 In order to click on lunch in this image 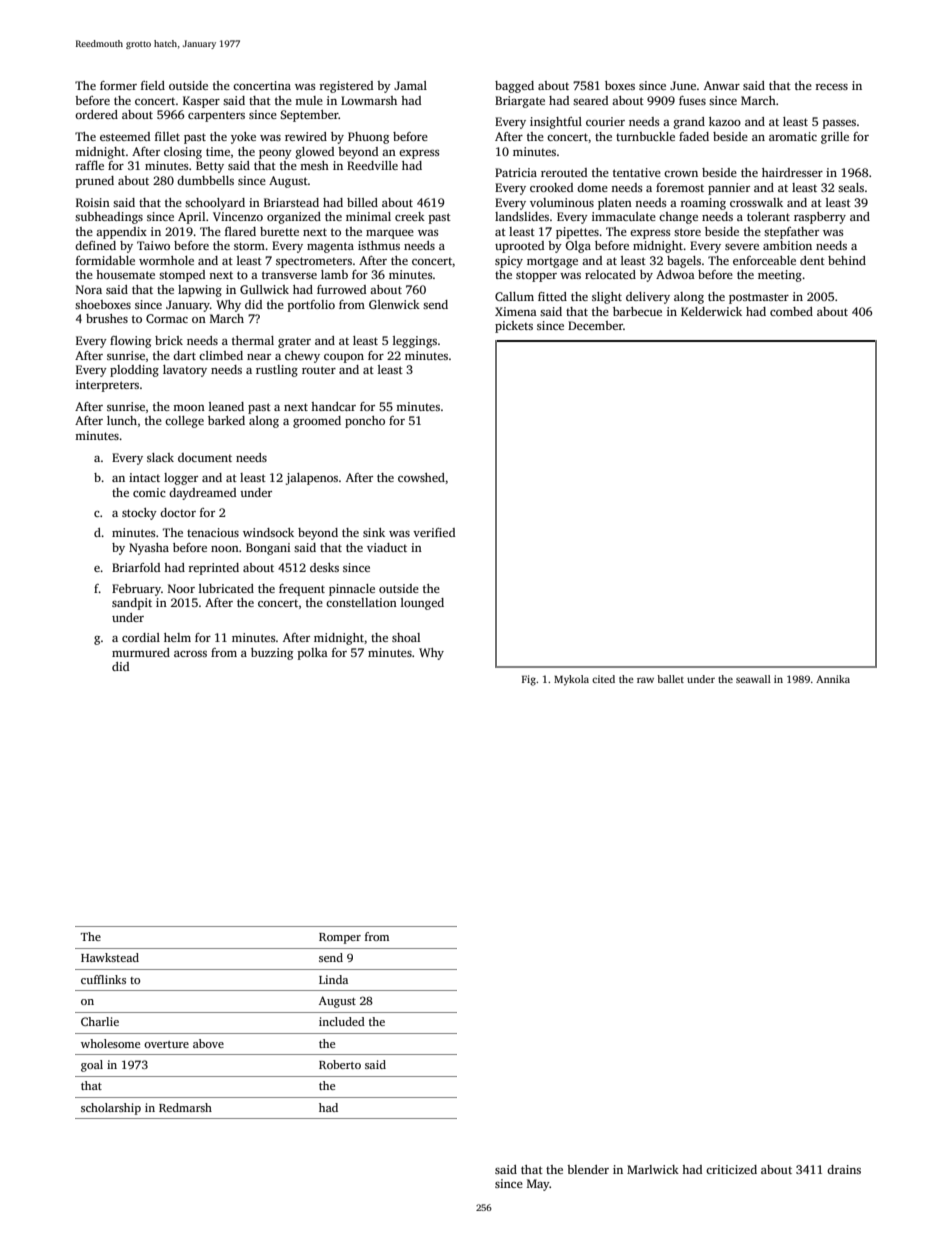, I will do `click(122, 420)`.
